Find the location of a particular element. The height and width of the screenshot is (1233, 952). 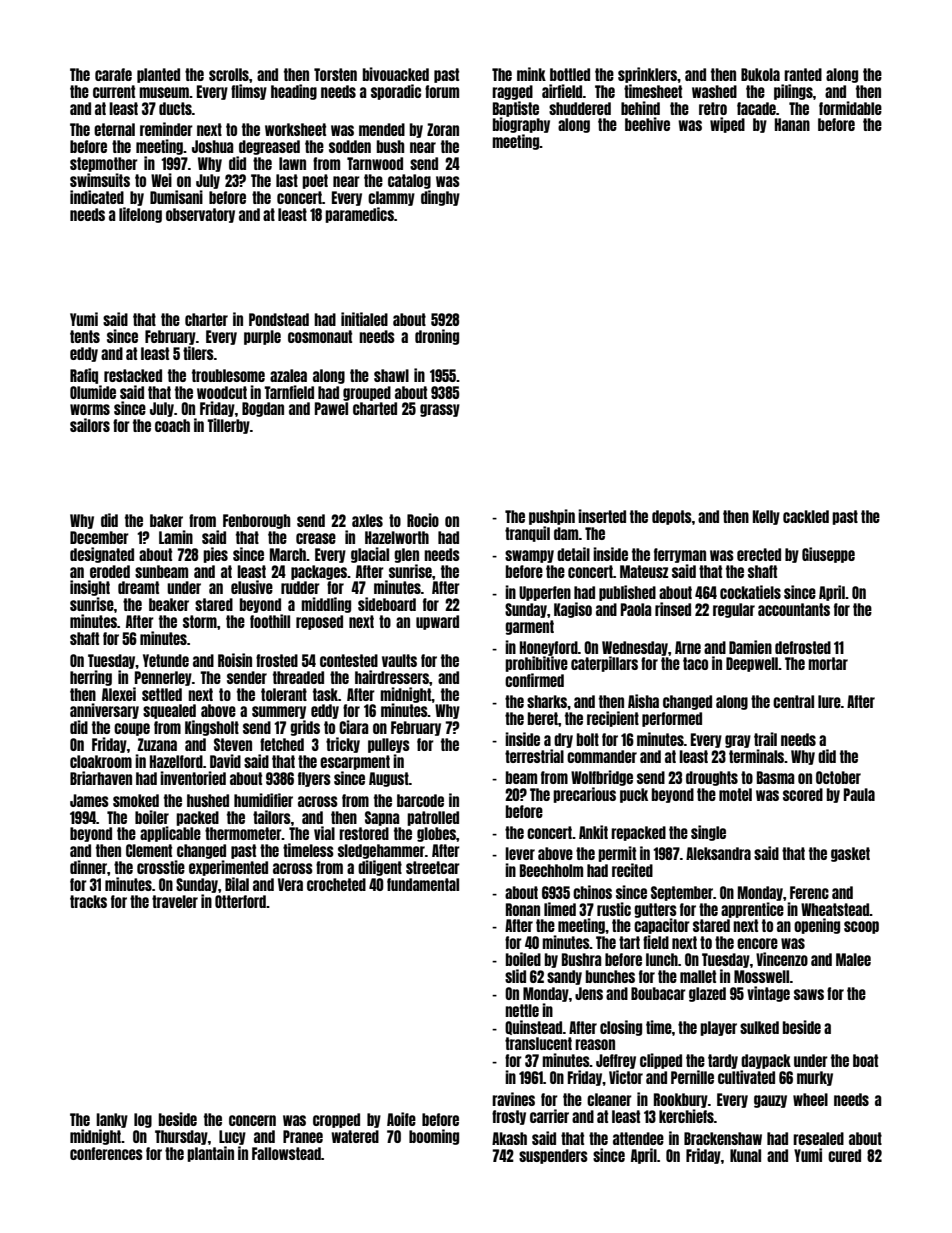

formidable is located at coordinates (850, 108).
